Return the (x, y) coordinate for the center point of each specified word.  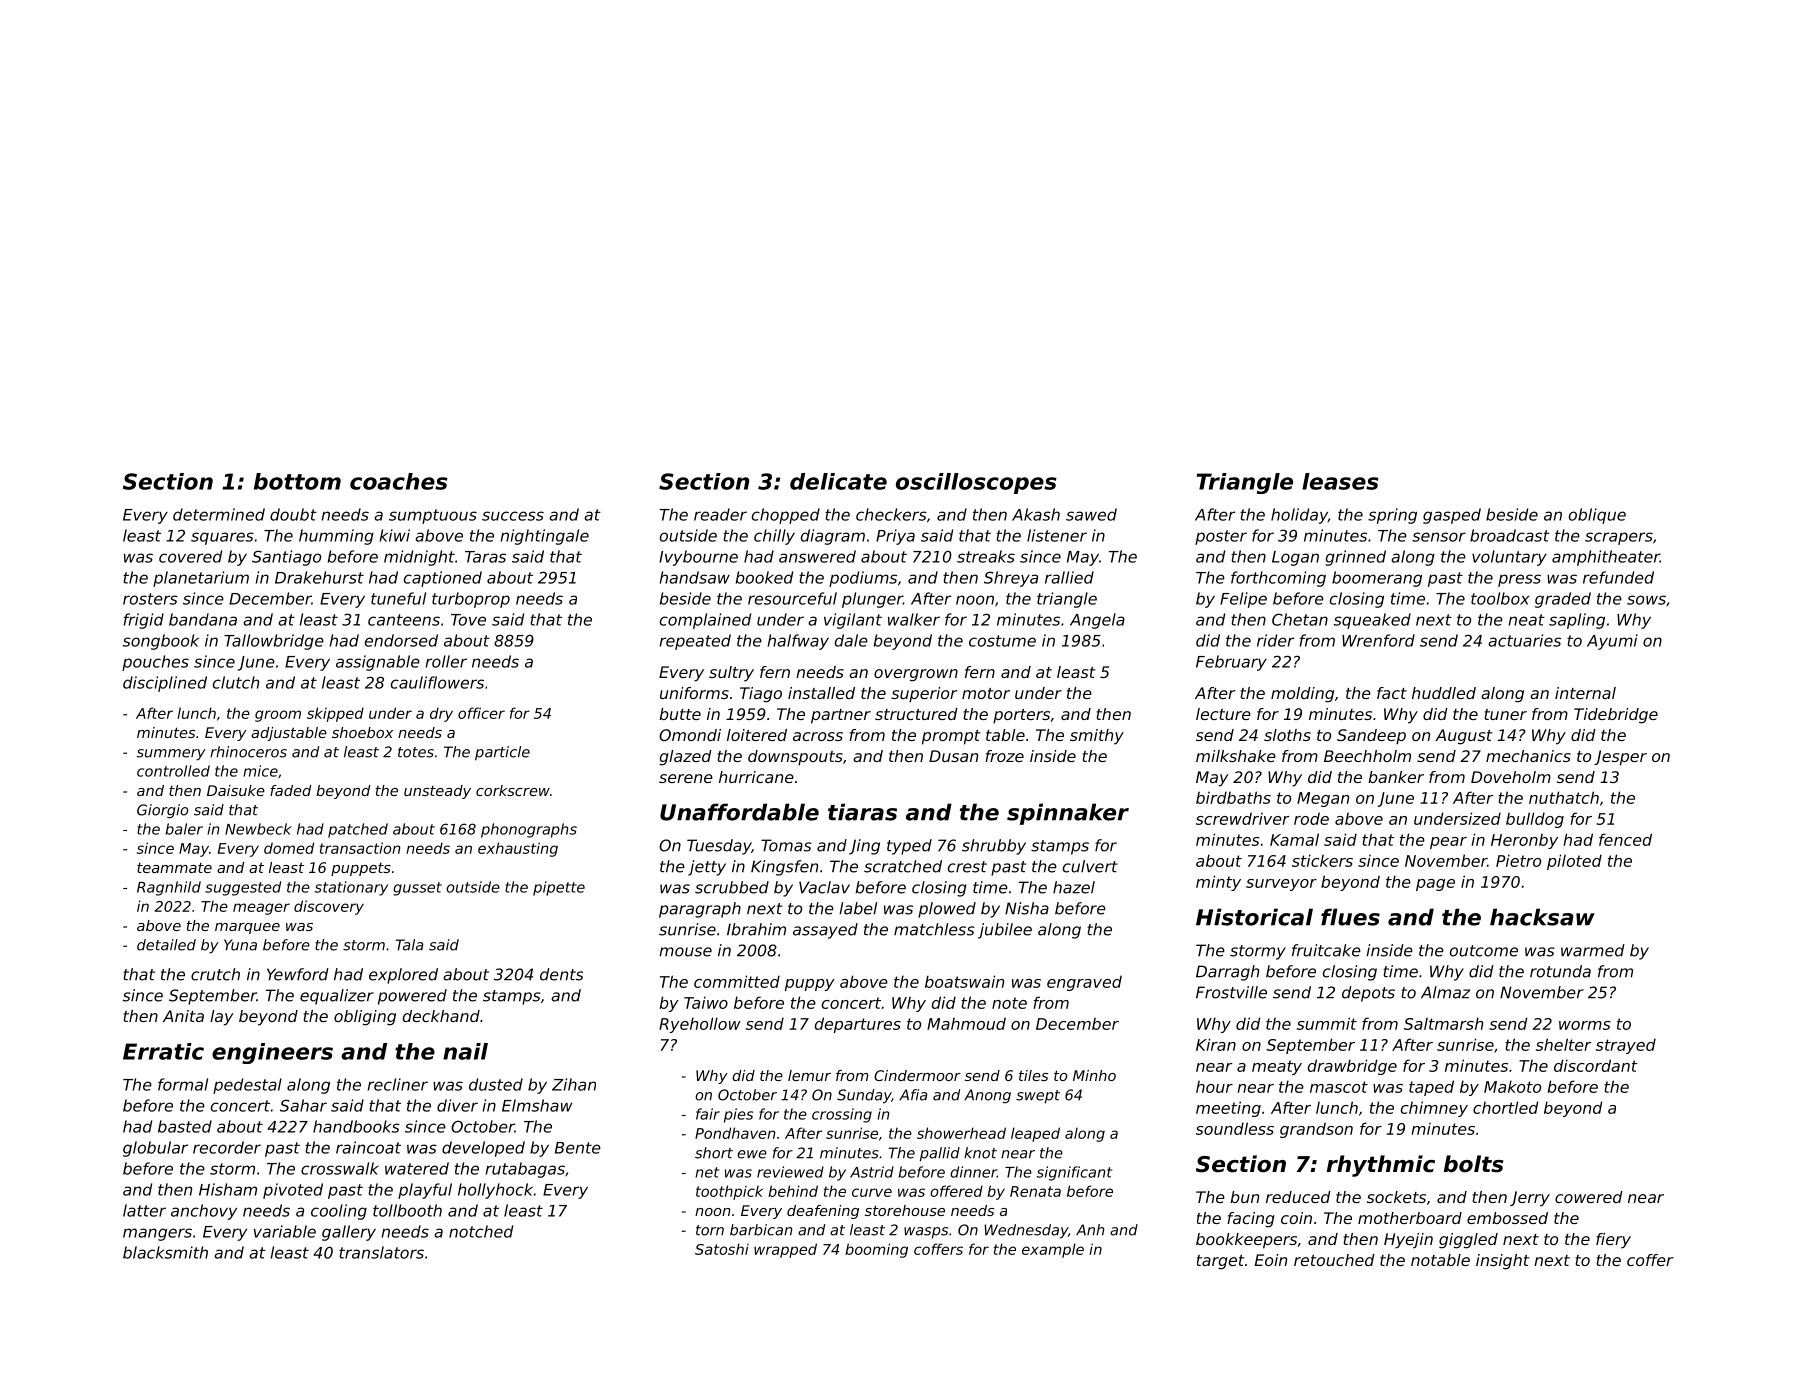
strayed (1626, 1046)
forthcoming (1278, 579)
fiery (1613, 1241)
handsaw (695, 577)
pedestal (247, 1086)
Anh (1090, 1230)
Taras (485, 557)
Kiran (1216, 1044)
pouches (155, 663)
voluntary (1509, 558)
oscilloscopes (976, 483)
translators (381, 1252)
